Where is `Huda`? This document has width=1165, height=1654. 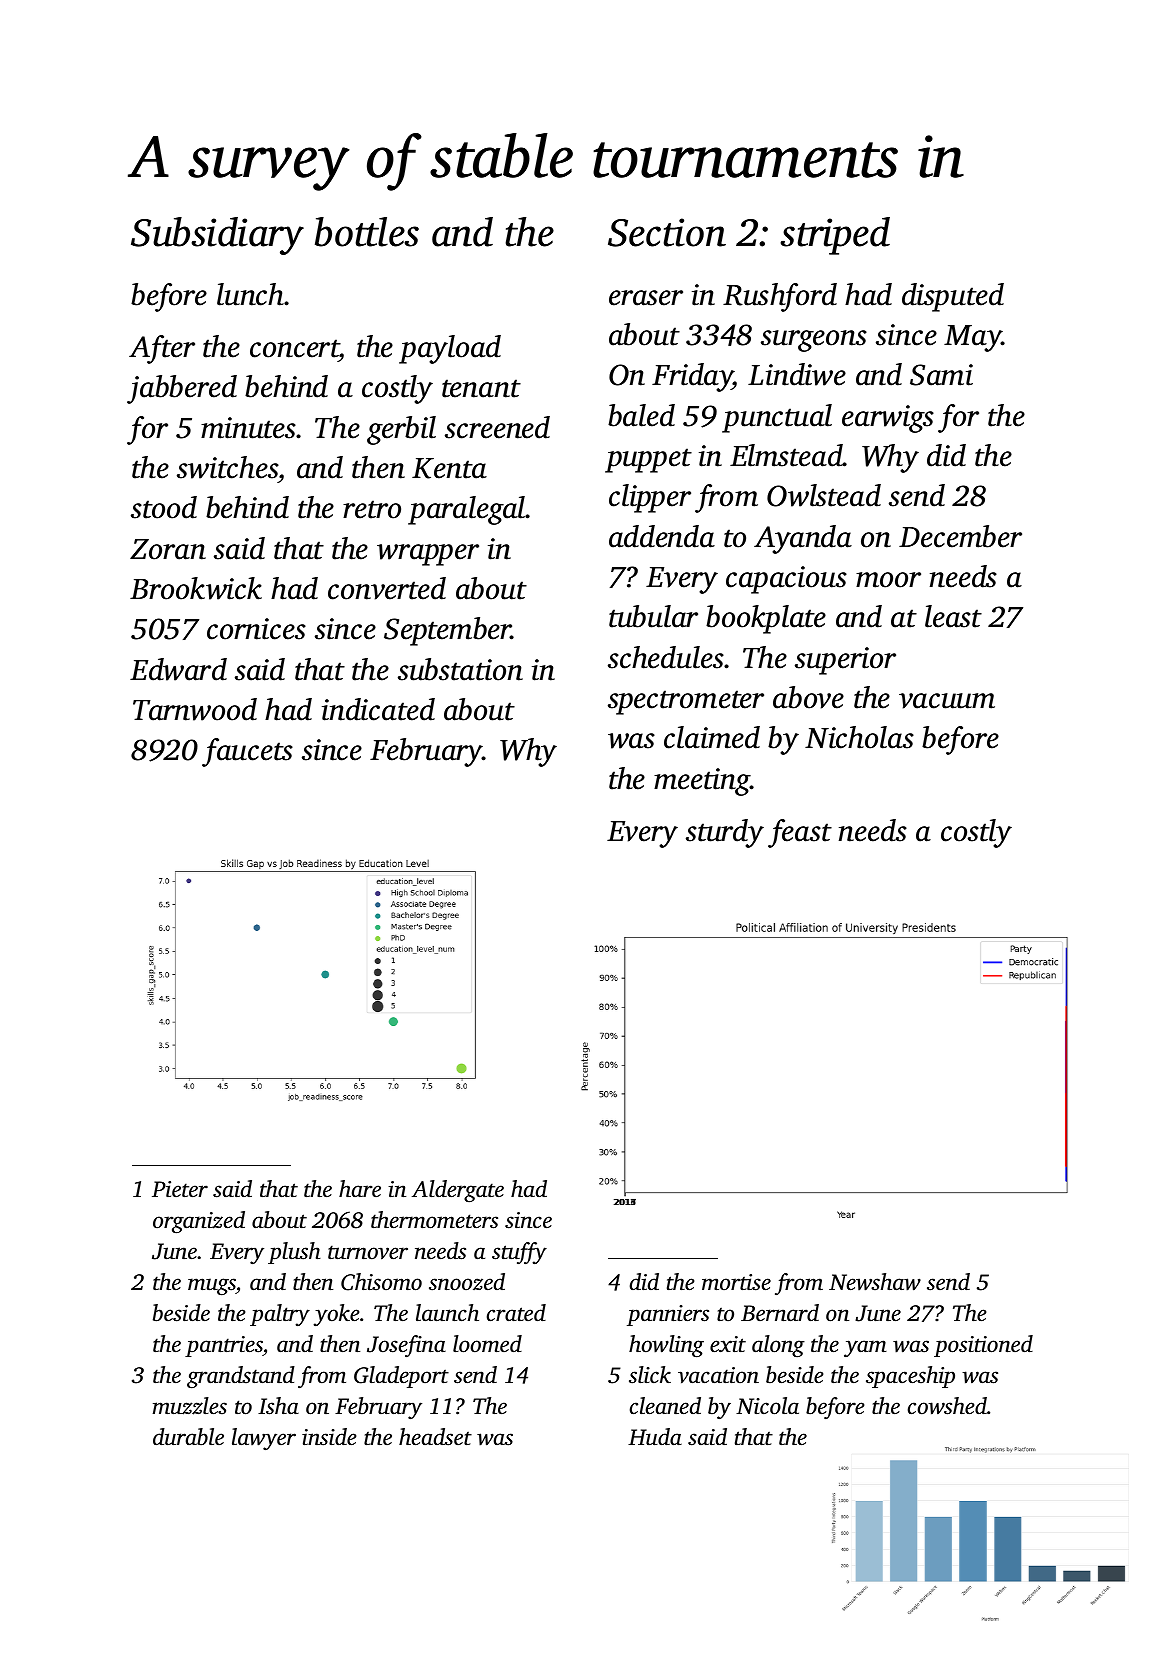
Huda is located at coordinates (655, 1437).
